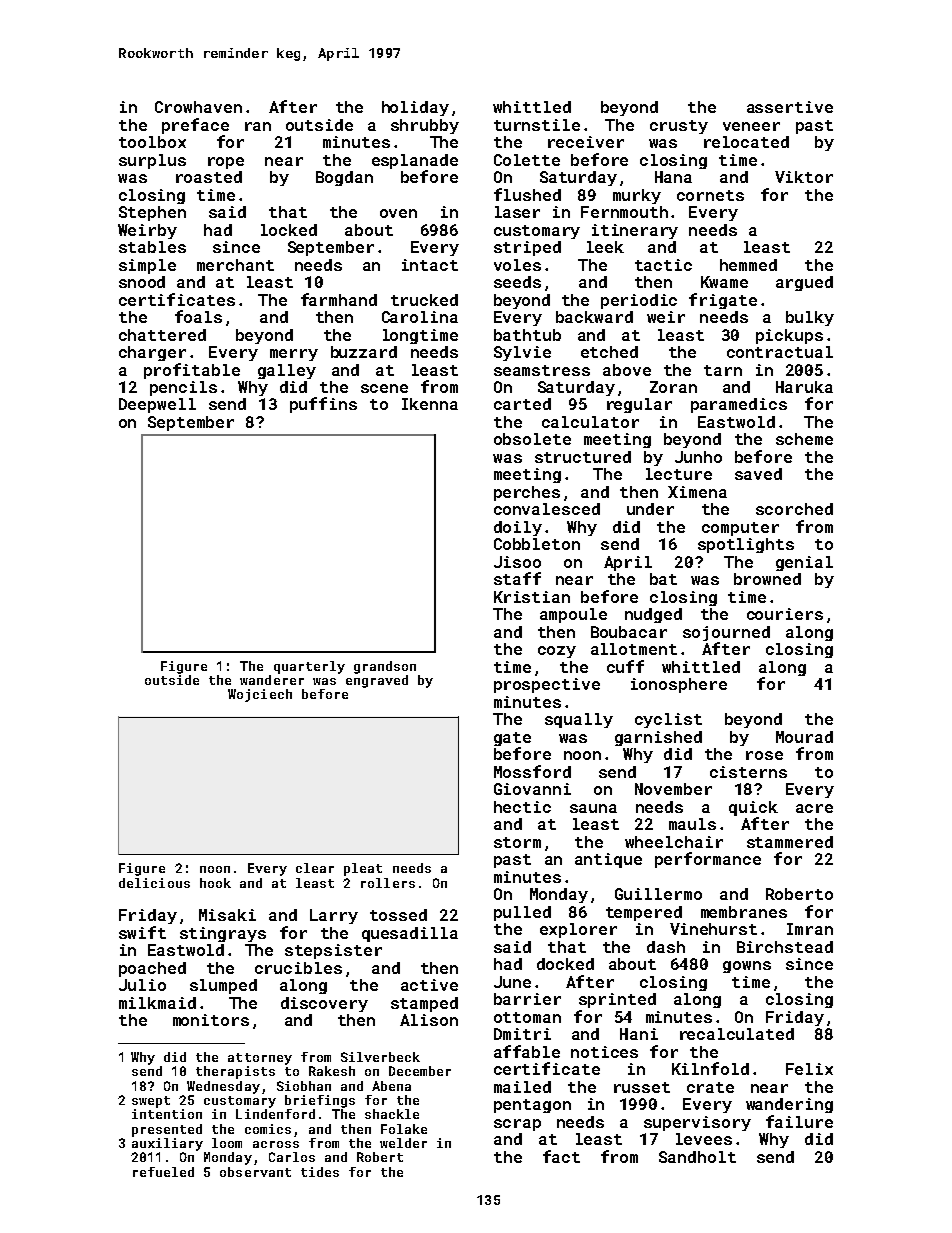 The image size is (952, 1233). Describe the element at coordinates (586, 142) in the screenshot. I see `receiver` at that location.
